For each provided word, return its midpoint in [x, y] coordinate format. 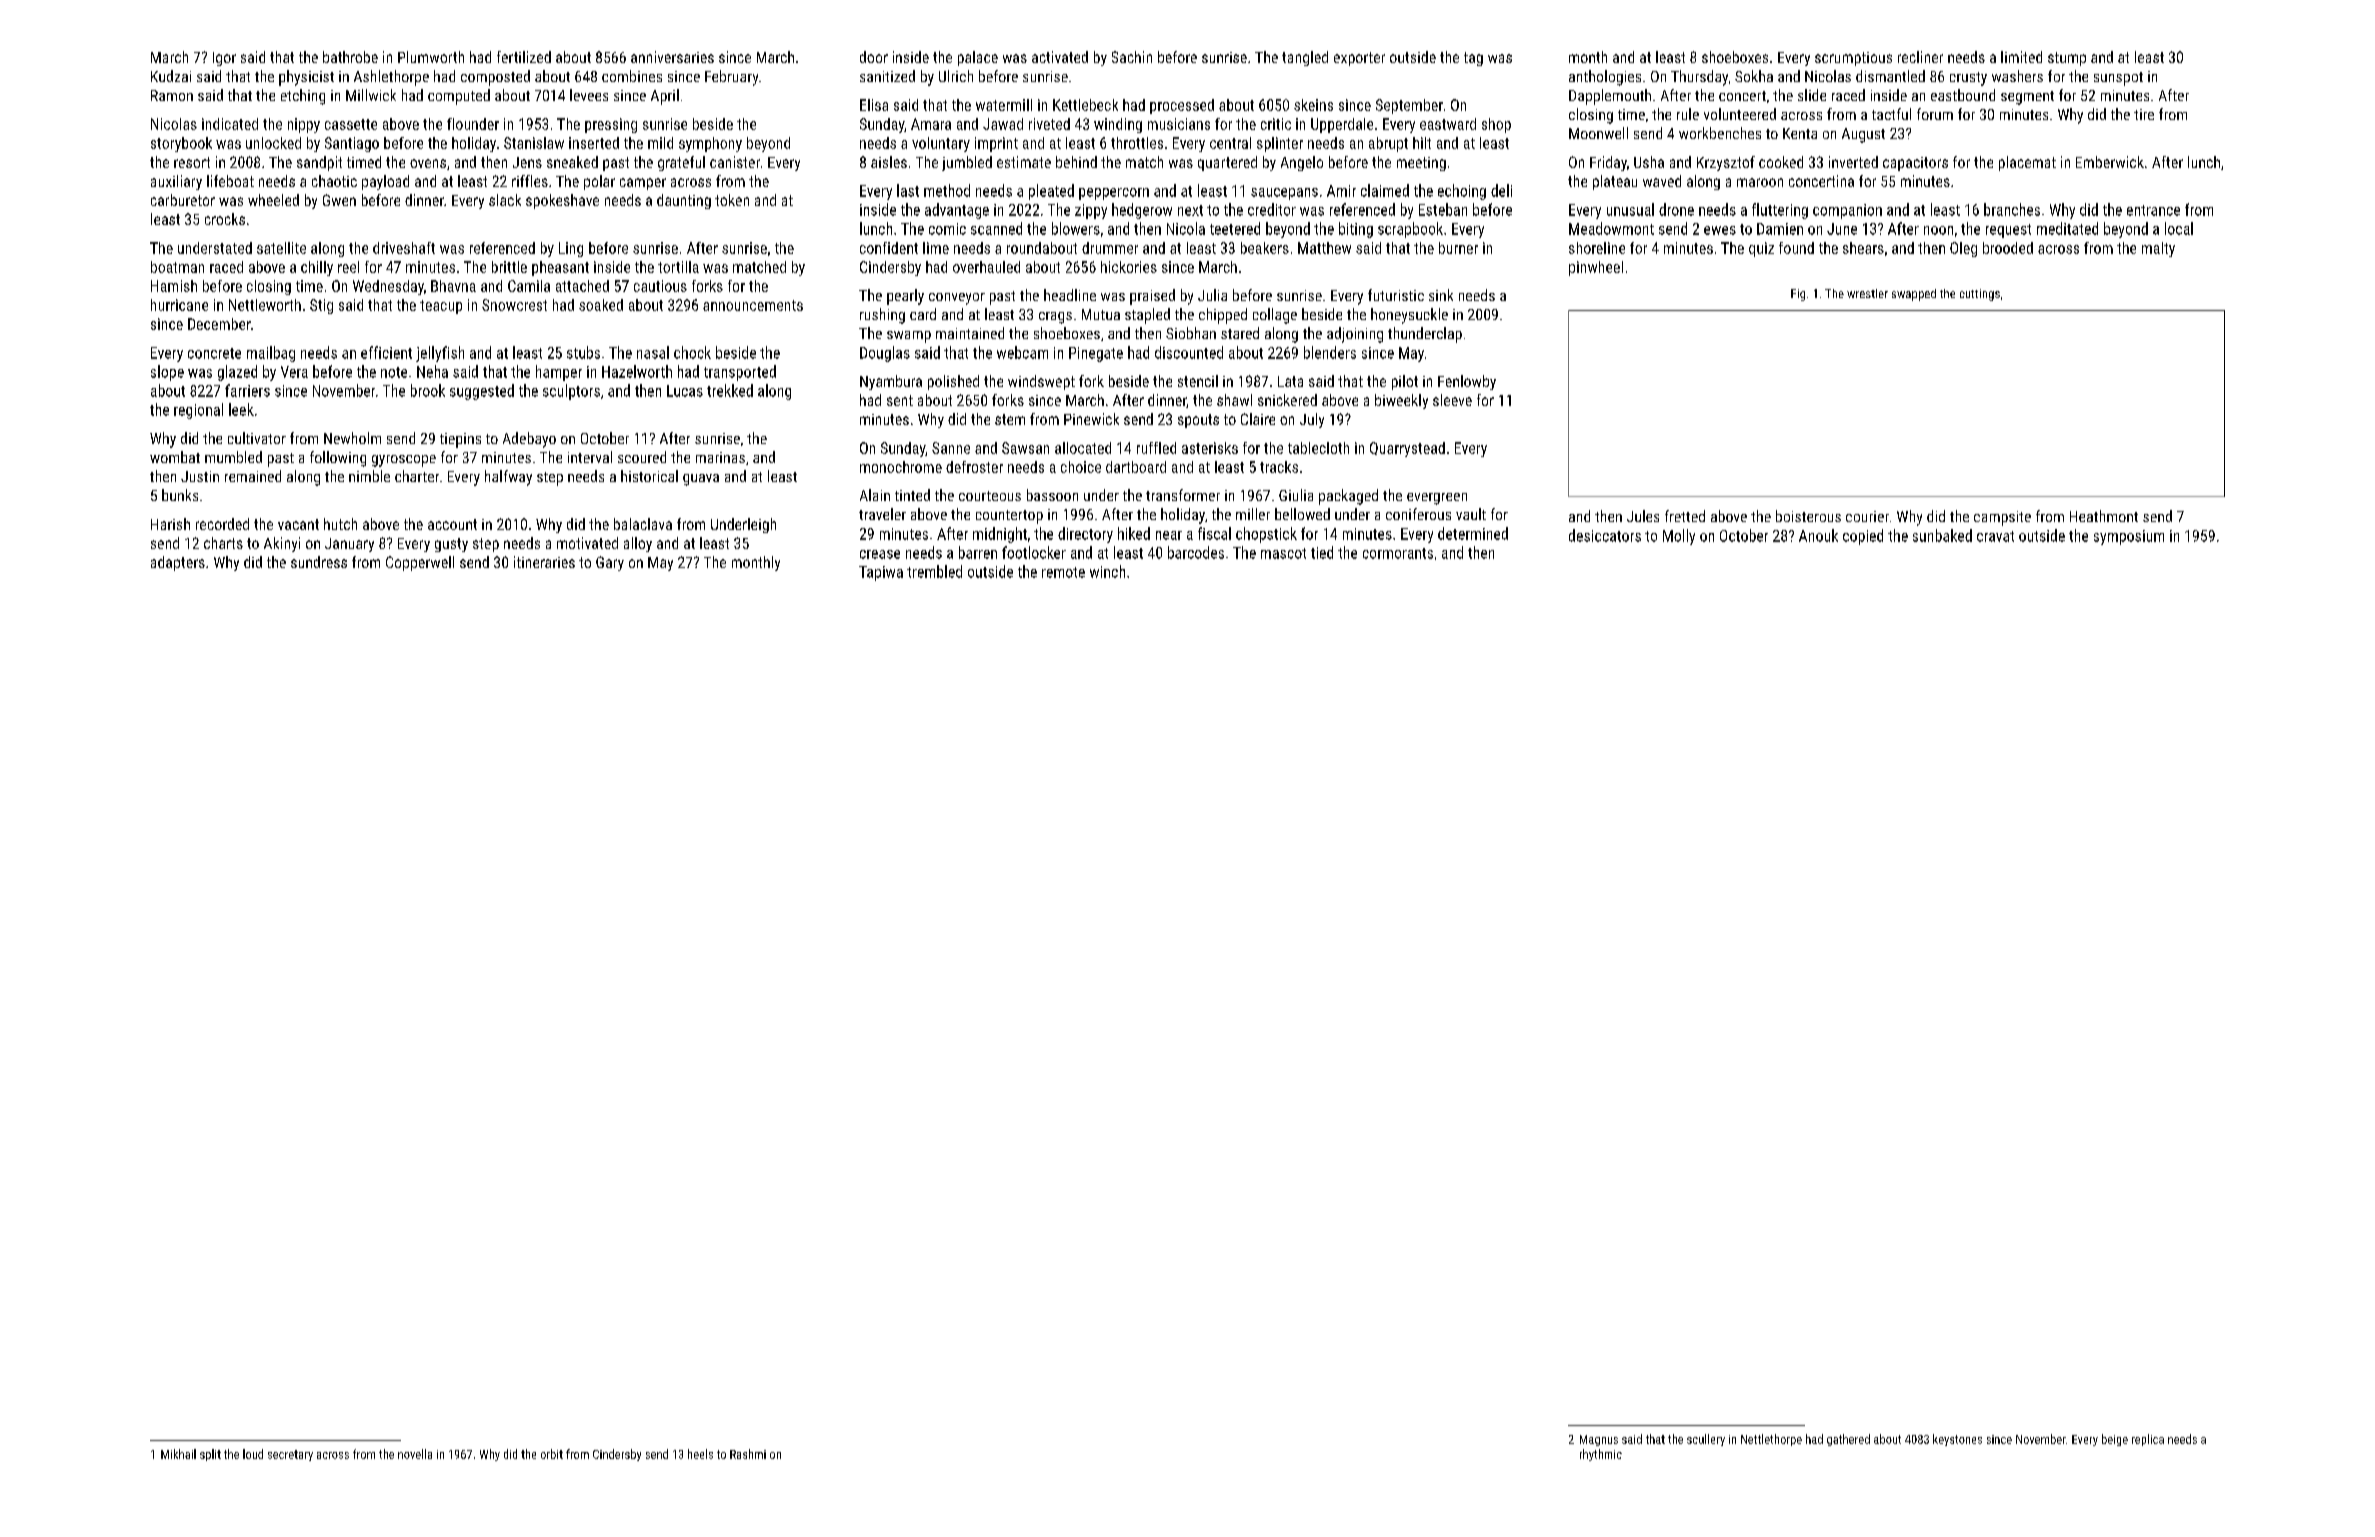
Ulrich [956, 76]
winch [1107, 571]
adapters [178, 563]
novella [415, 1454]
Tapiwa [881, 573]
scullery [1706, 1440]
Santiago [352, 144]
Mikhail [178, 1454]
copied [1863, 537]
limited [2021, 57]
